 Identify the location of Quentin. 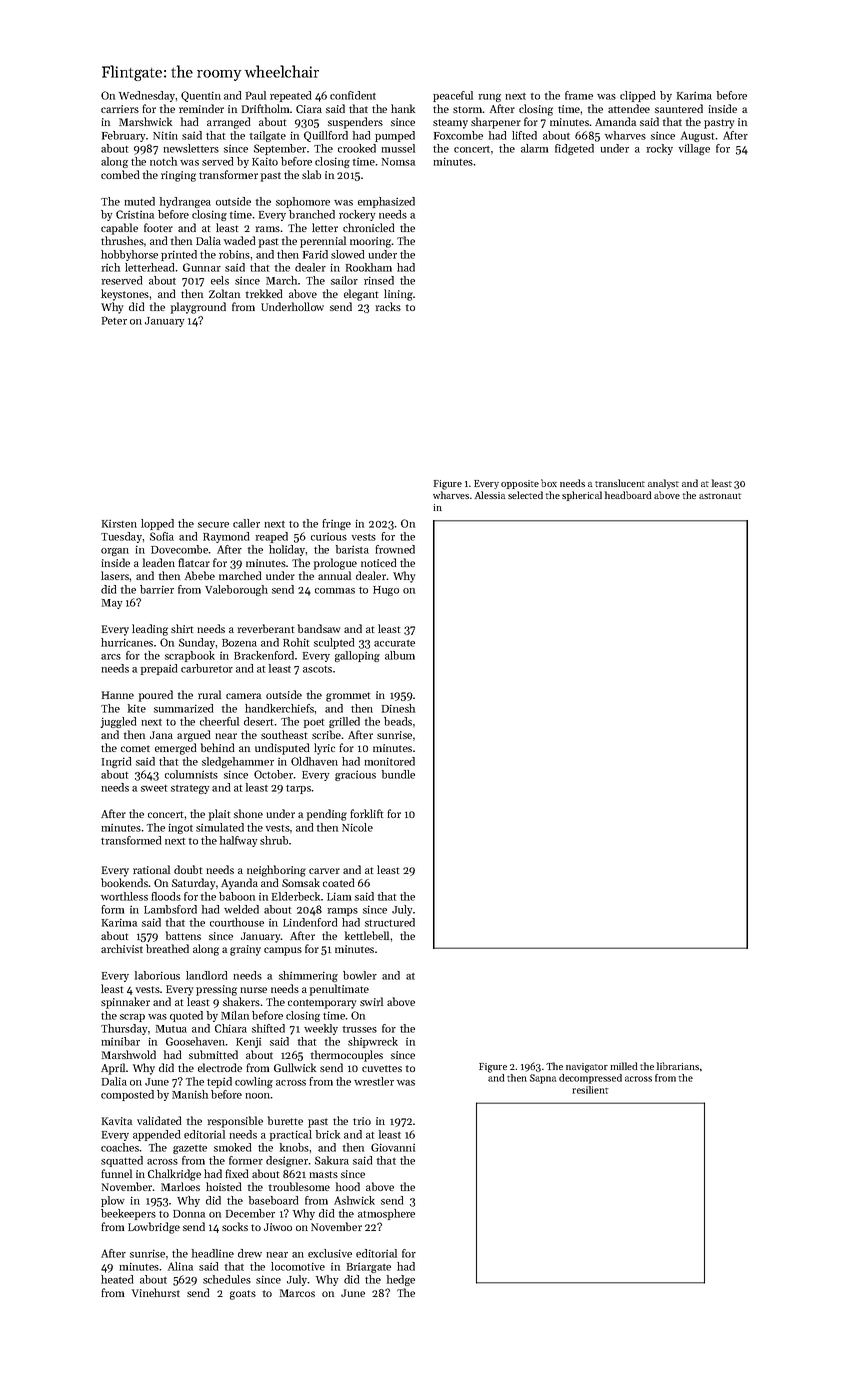
(201, 96).
